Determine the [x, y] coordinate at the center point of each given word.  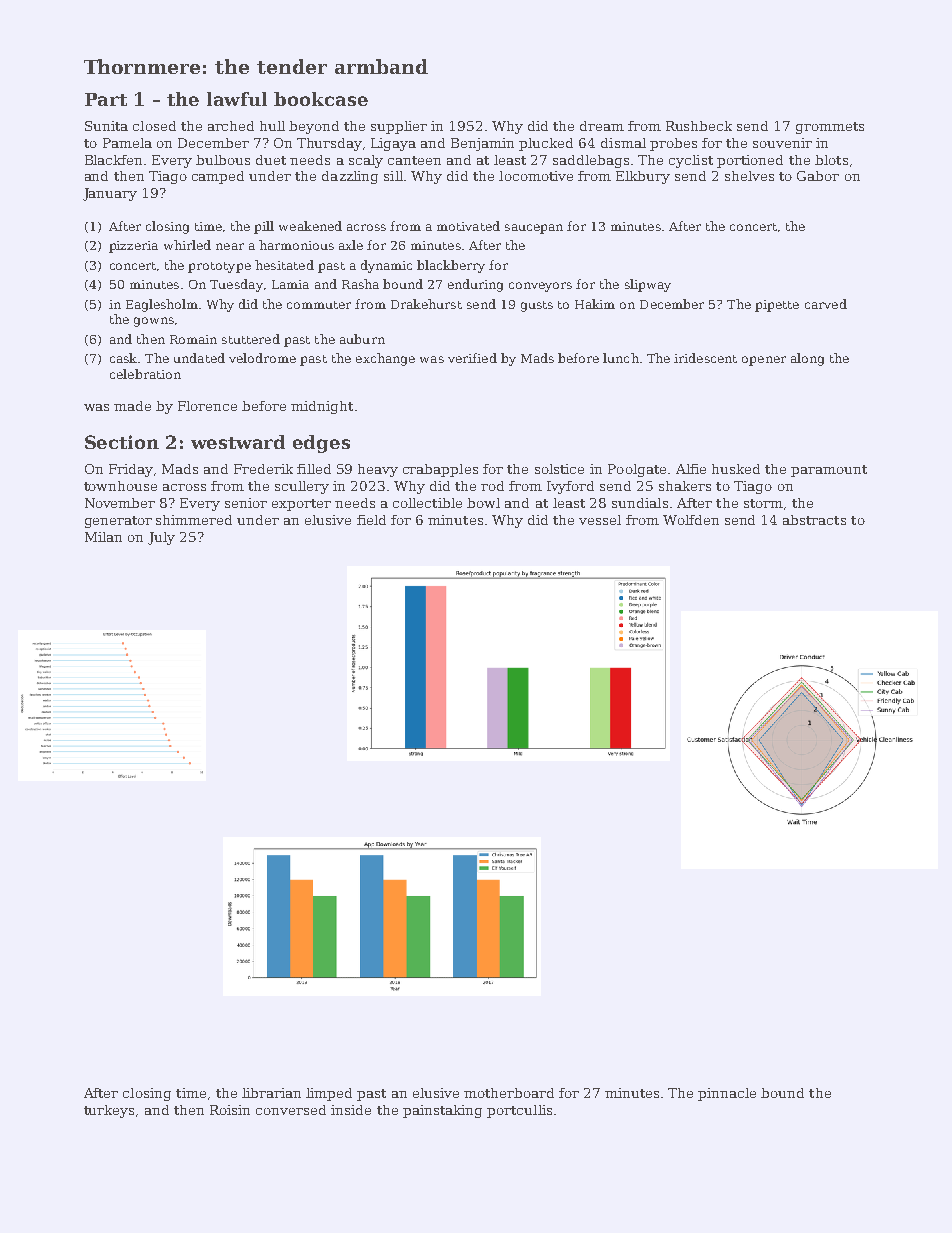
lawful [237, 99]
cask [123, 358]
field [371, 520]
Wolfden [691, 520]
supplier [399, 127]
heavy [378, 470]
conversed [291, 1110]
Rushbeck [699, 126]
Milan [103, 537]
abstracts [814, 520]
